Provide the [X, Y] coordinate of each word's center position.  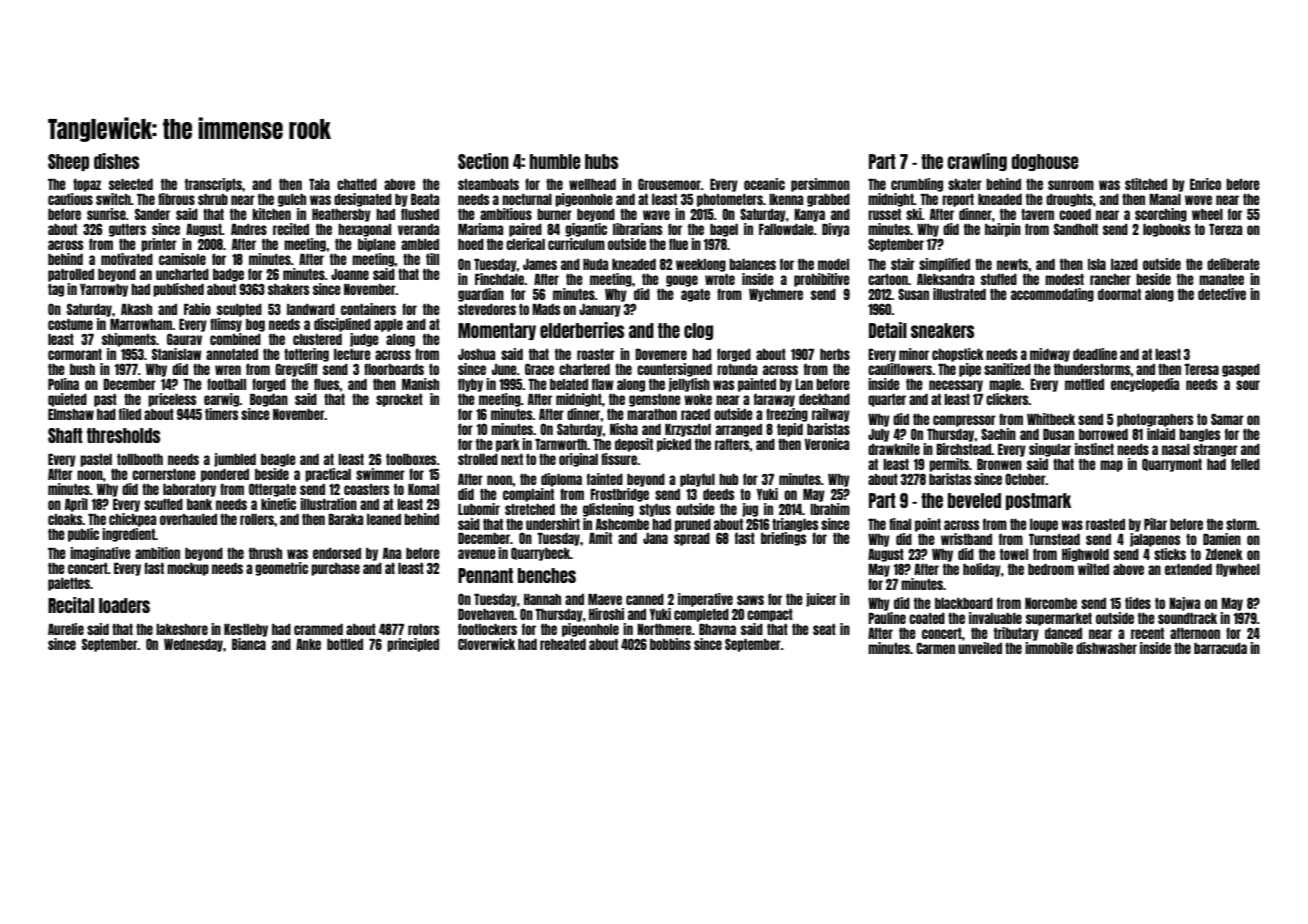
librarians [637, 229]
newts [1012, 264]
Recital [71, 605]
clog [698, 331]
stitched [1146, 184]
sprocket [399, 400]
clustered [317, 339]
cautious [70, 199]
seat [824, 629]
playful [697, 480]
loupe [1044, 525]
